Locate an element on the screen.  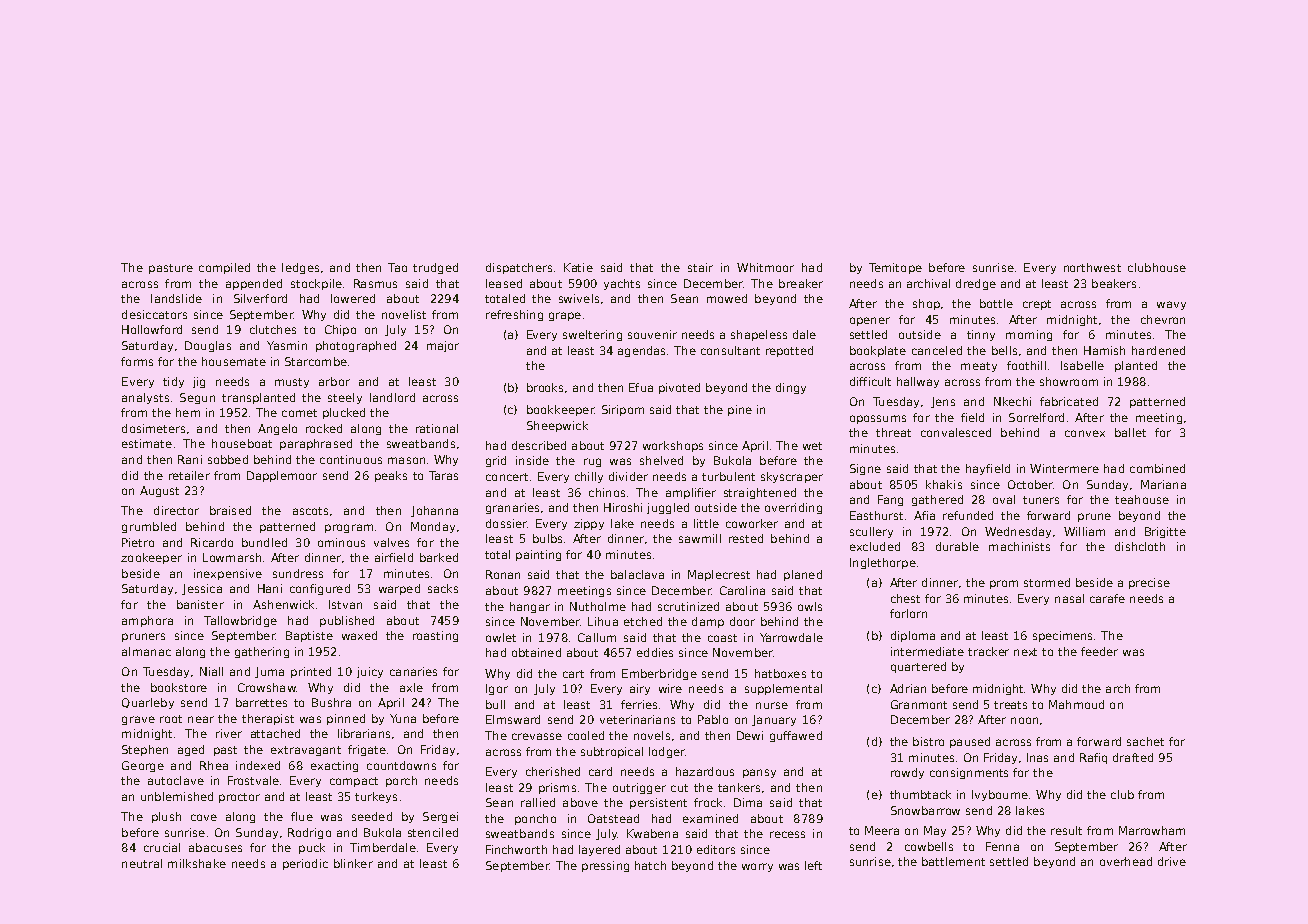
amphora is located at coordinates (147, 621).
